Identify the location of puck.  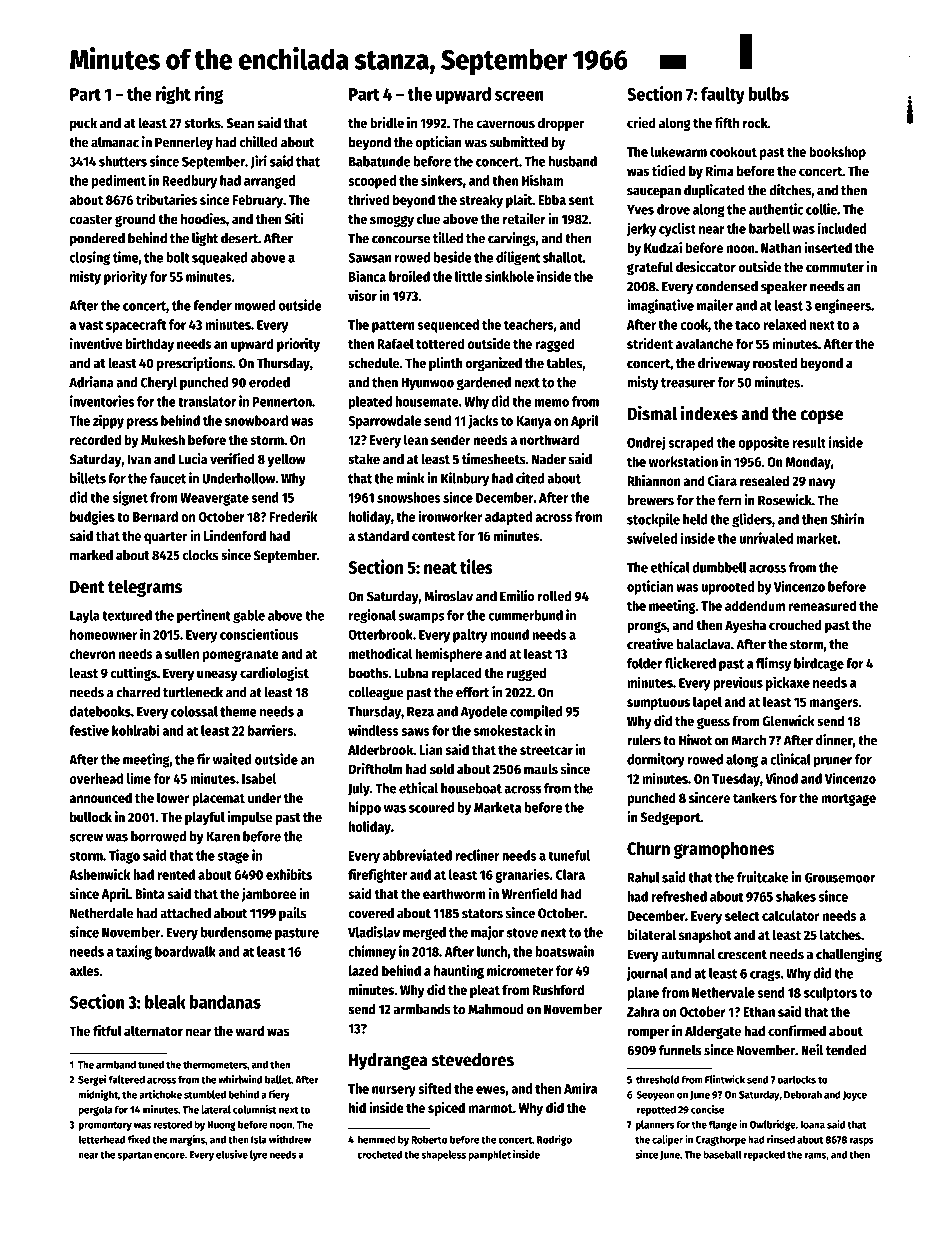
(83, 124).
